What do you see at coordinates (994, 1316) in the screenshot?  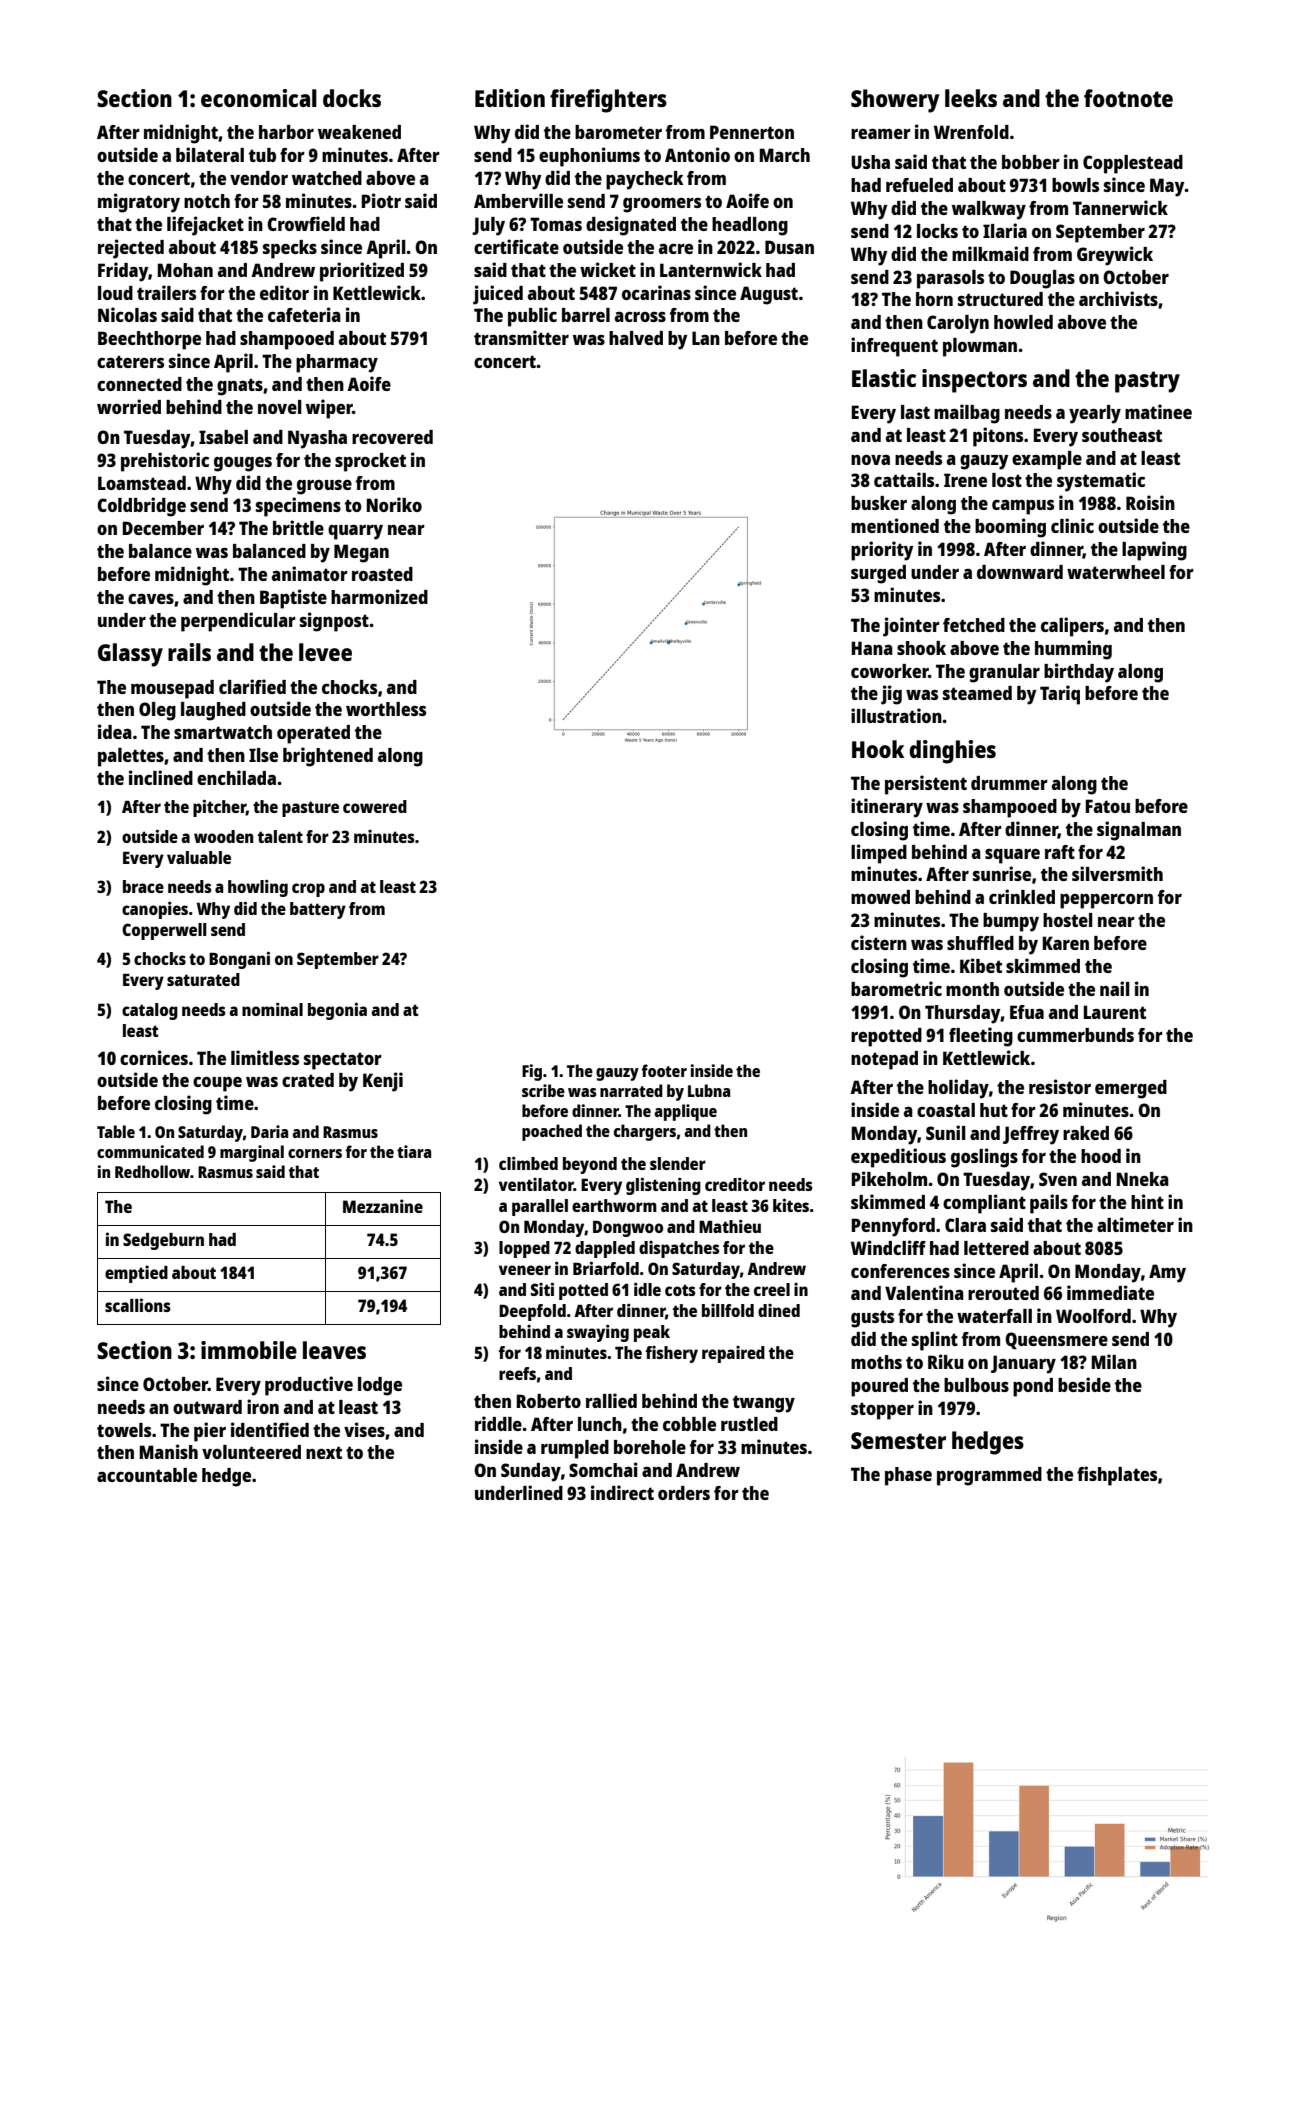 I see `waterfall` at bounding box center [994, 1316].
